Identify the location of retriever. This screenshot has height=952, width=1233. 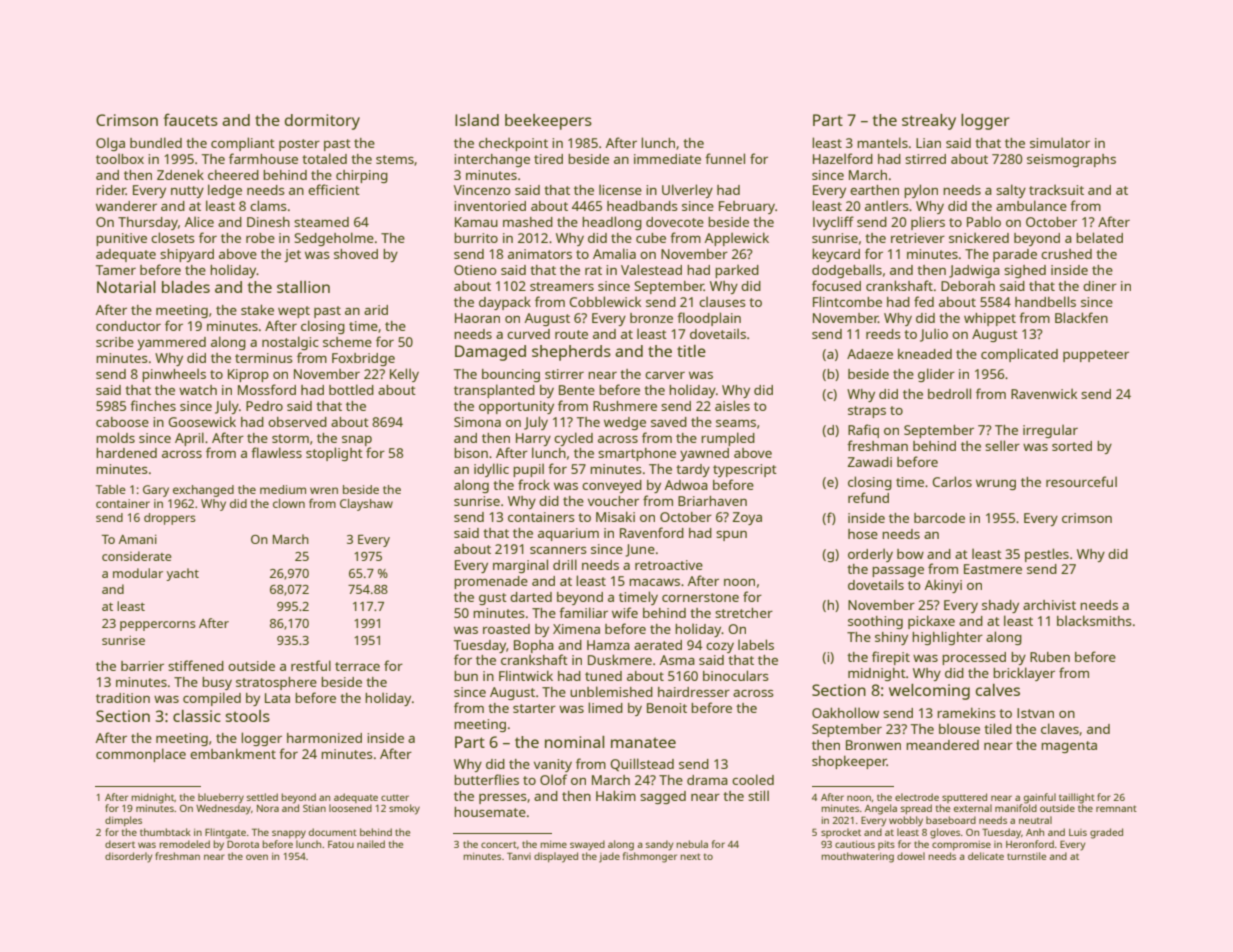
(918, 238).
